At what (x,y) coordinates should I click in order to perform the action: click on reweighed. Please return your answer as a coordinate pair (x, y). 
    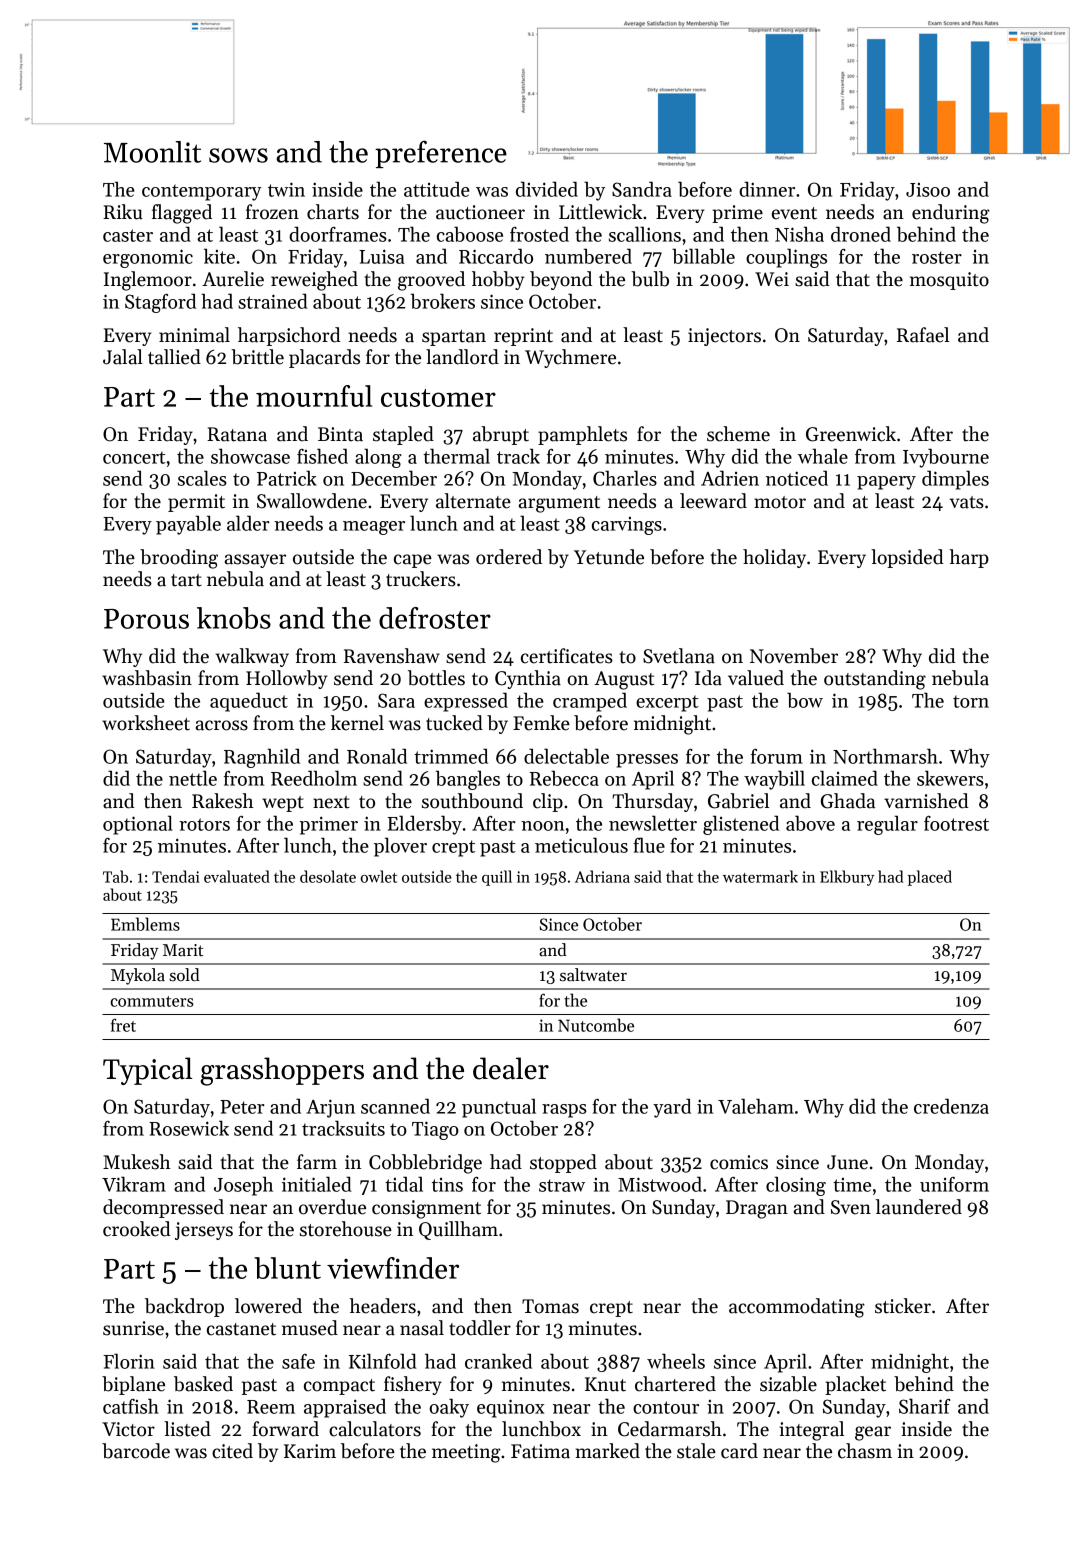
    Looking at the image, I should click on (314, 281).
